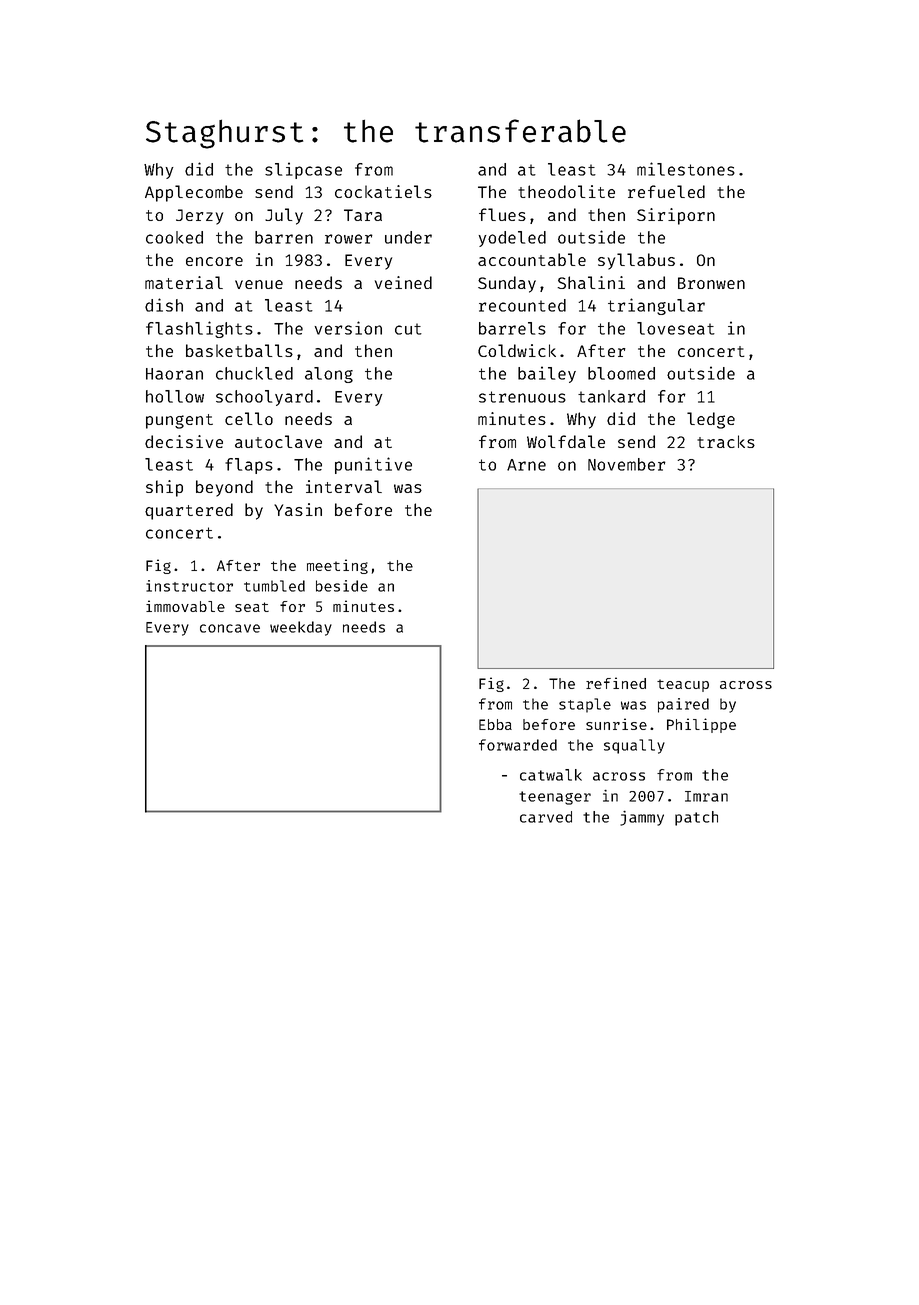  I want to click on pungent, so click(179, 421).
